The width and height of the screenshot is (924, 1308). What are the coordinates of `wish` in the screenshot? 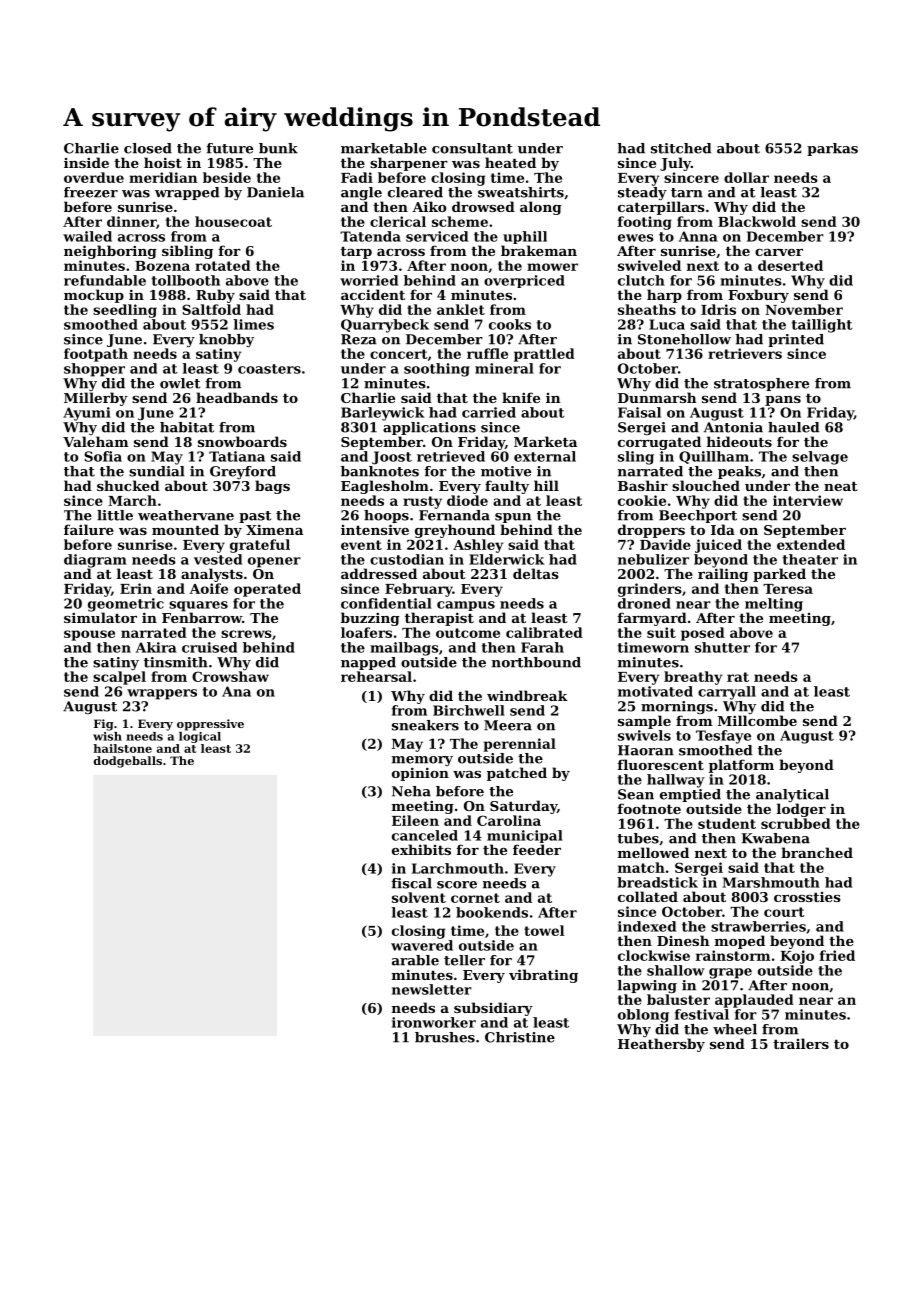 It's located at (107, 736).
